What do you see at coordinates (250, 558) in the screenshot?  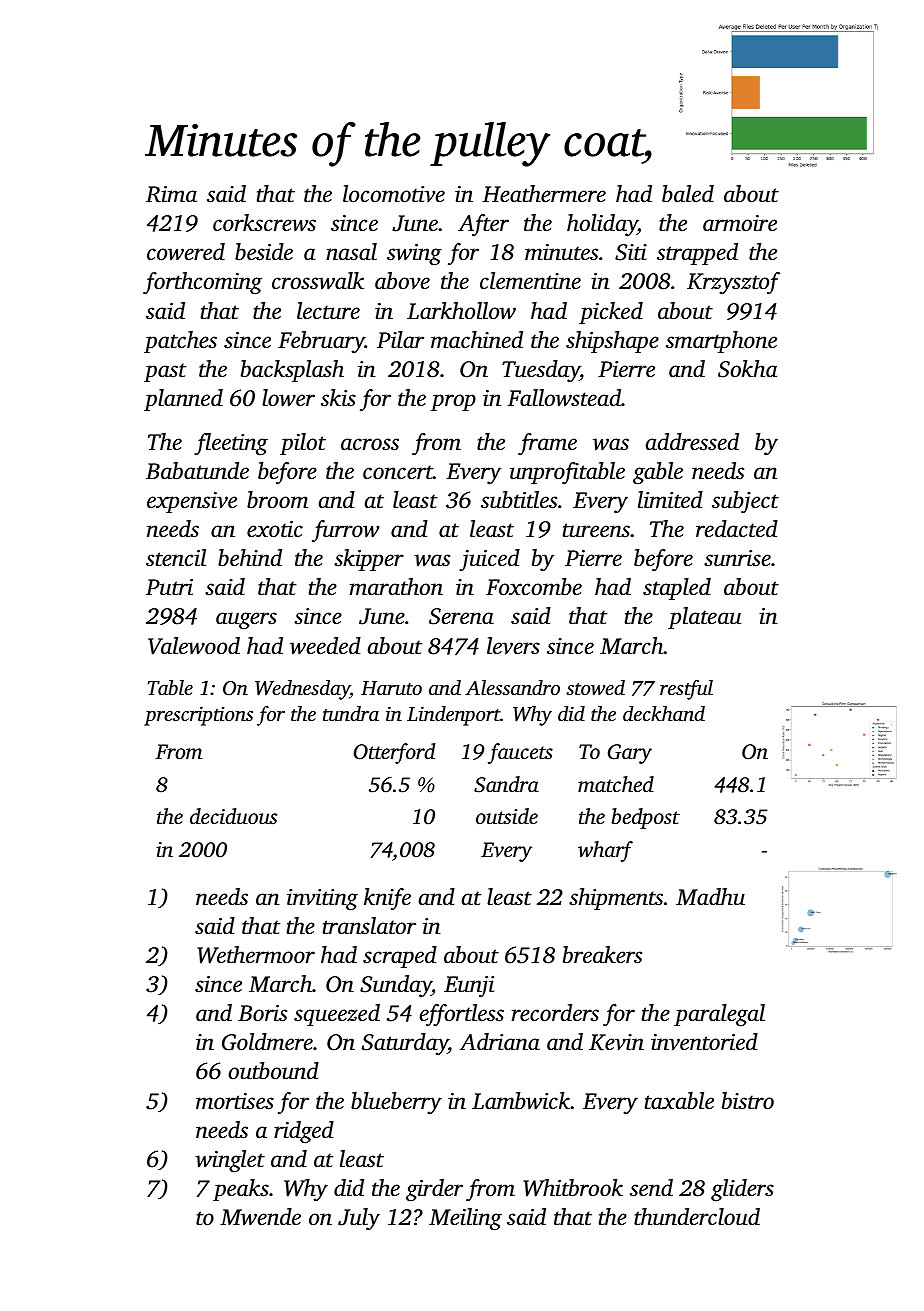 I see `behind` at bounding box center [250, 558].
